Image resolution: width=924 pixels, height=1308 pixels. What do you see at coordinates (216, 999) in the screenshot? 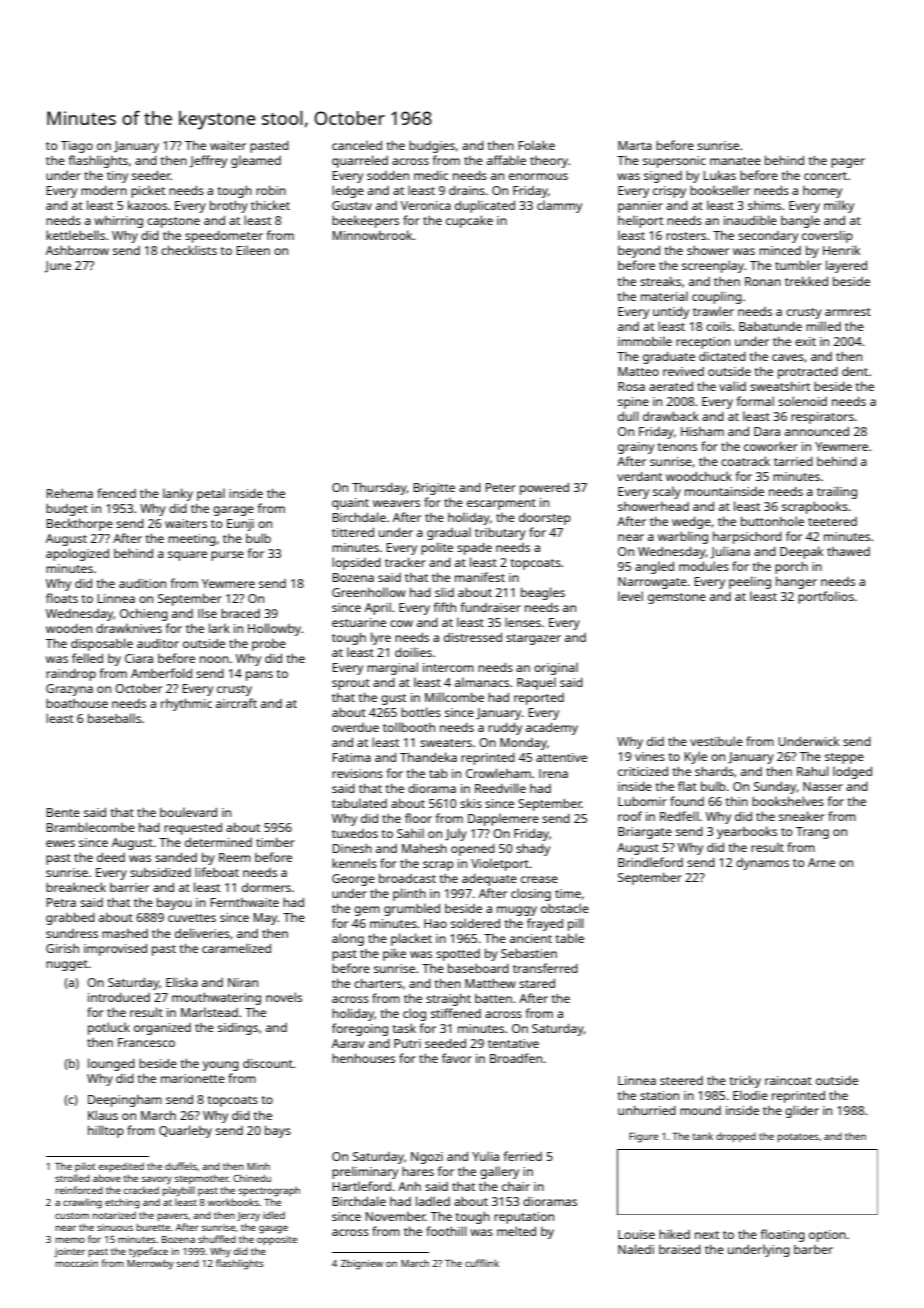
I see `mouthwatering` at bounding box center [216, 999].
